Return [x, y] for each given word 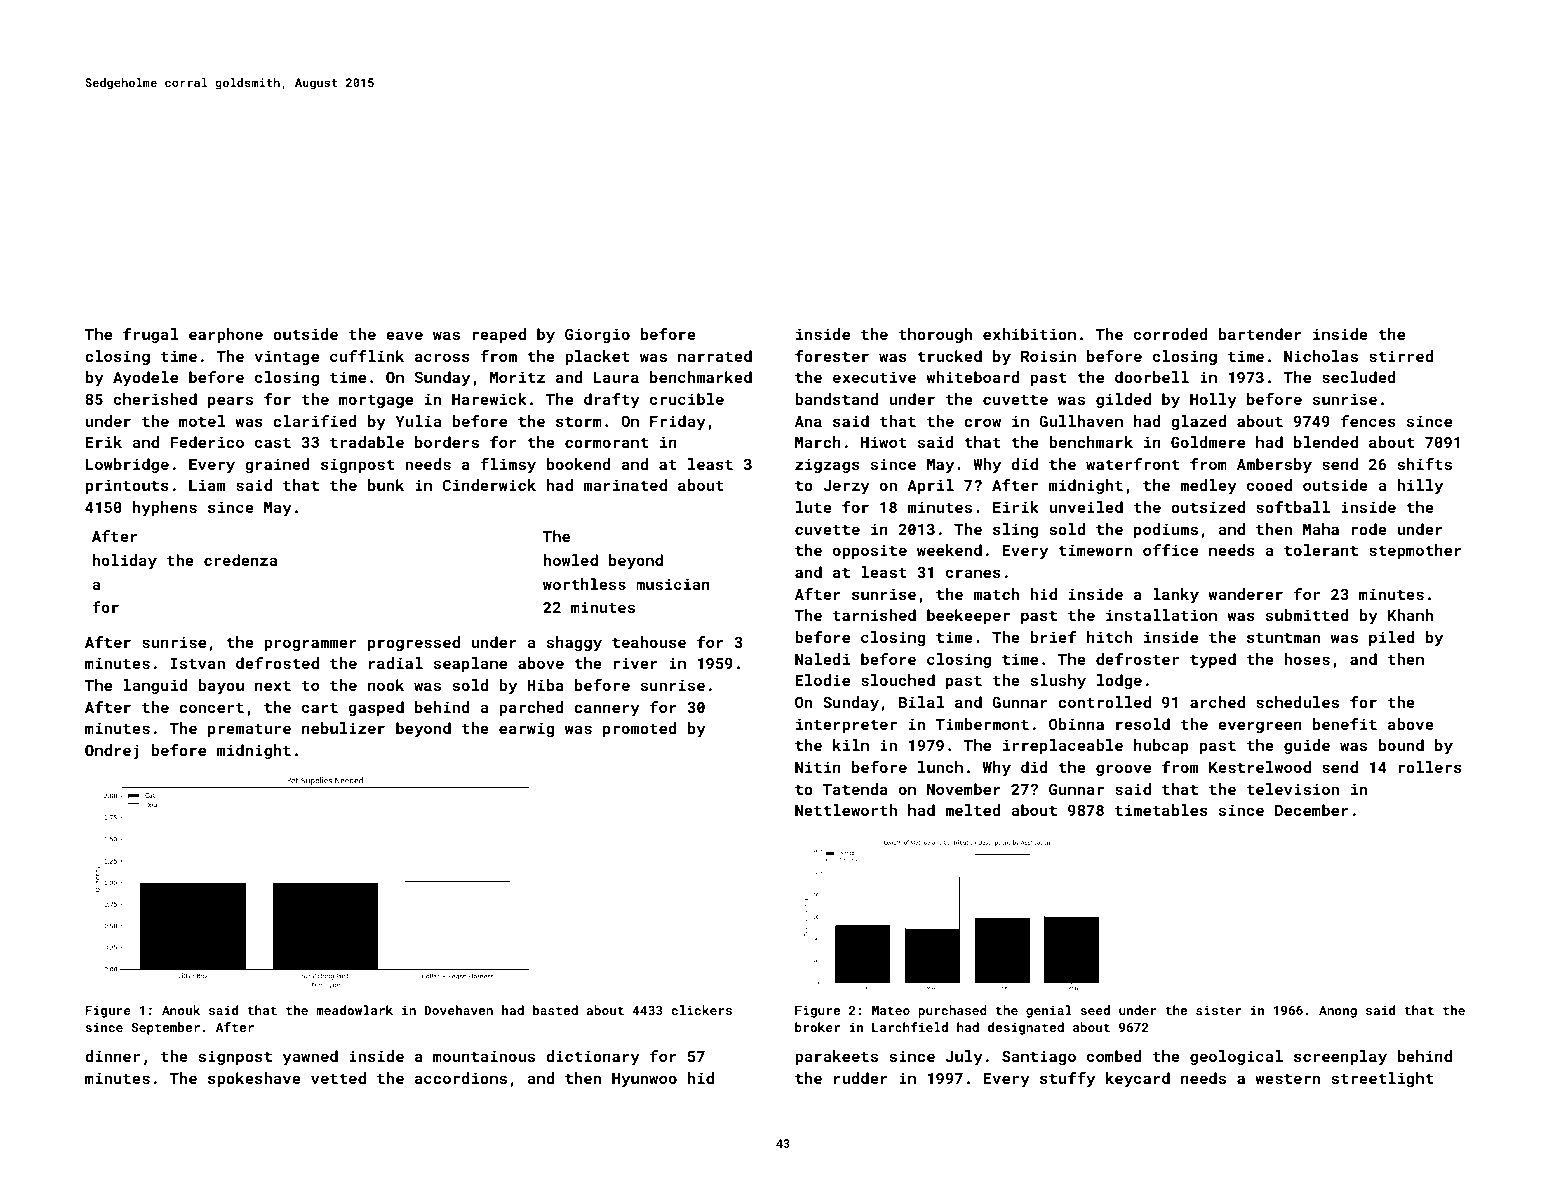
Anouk [181, 1010]
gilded [1123, 400]
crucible [687, 399]
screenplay [1340, 1058]
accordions [461, 1078]
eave [404, 335]
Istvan [198, 663]
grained [277, 465]
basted [555, 1010]
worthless [584, 584]
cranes [973, 573]
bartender [1260, 334]
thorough [935, 335]
